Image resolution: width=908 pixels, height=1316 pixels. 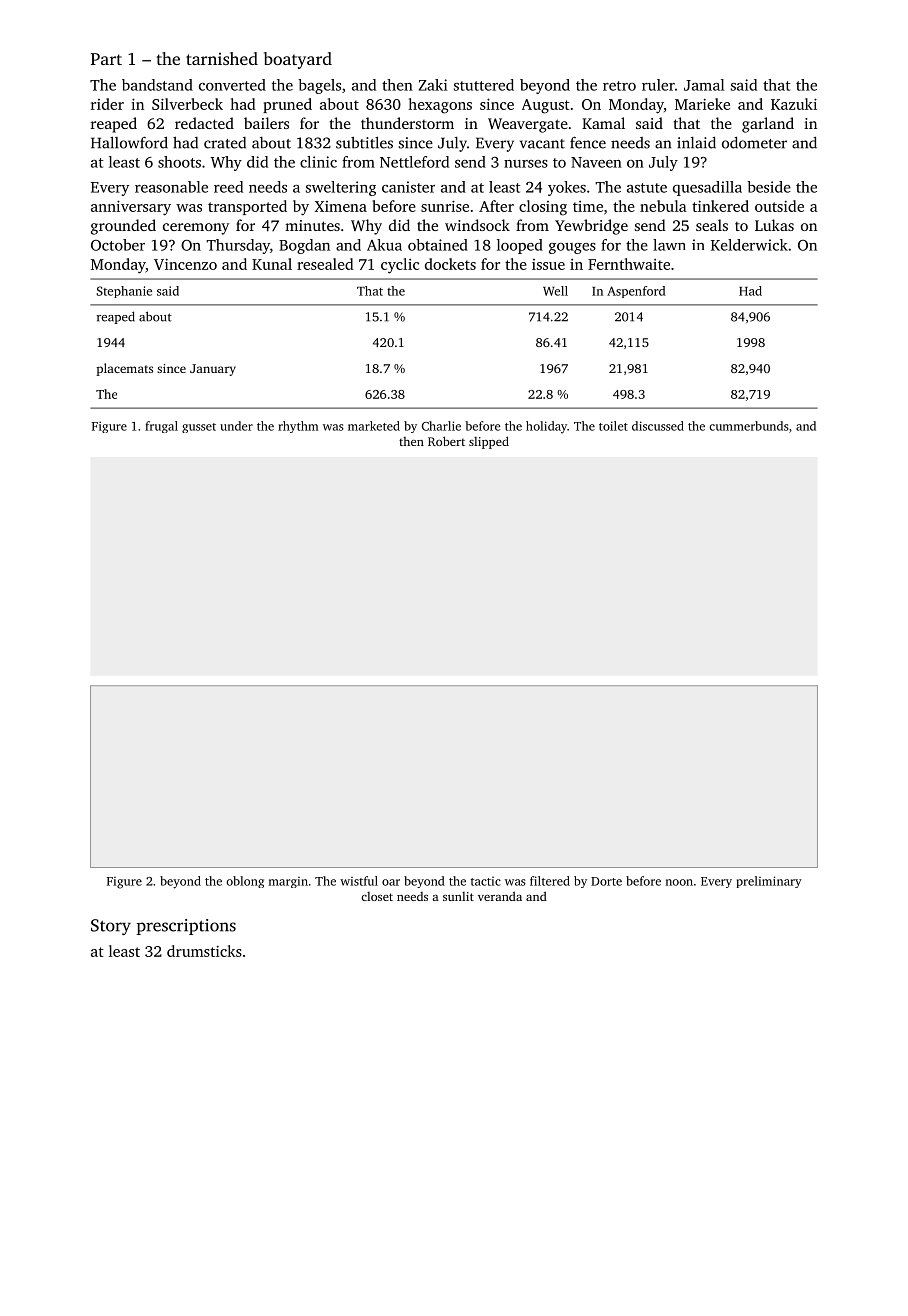 What do you see at coordinates (245, 882) in the image?
I see `oblong` at bounding box center [245, 882].
